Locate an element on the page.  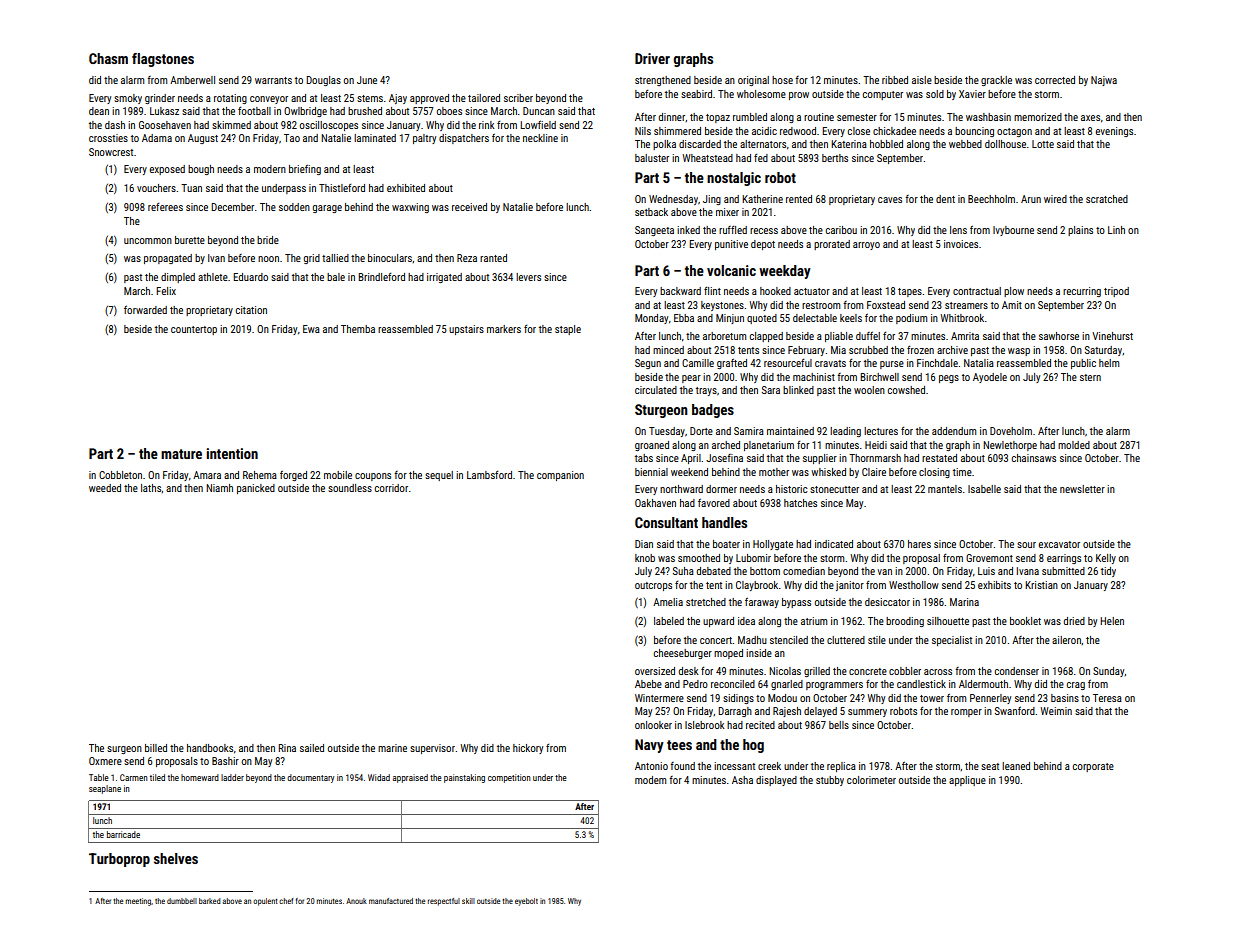
applique is located at coordinates (967, 781).
